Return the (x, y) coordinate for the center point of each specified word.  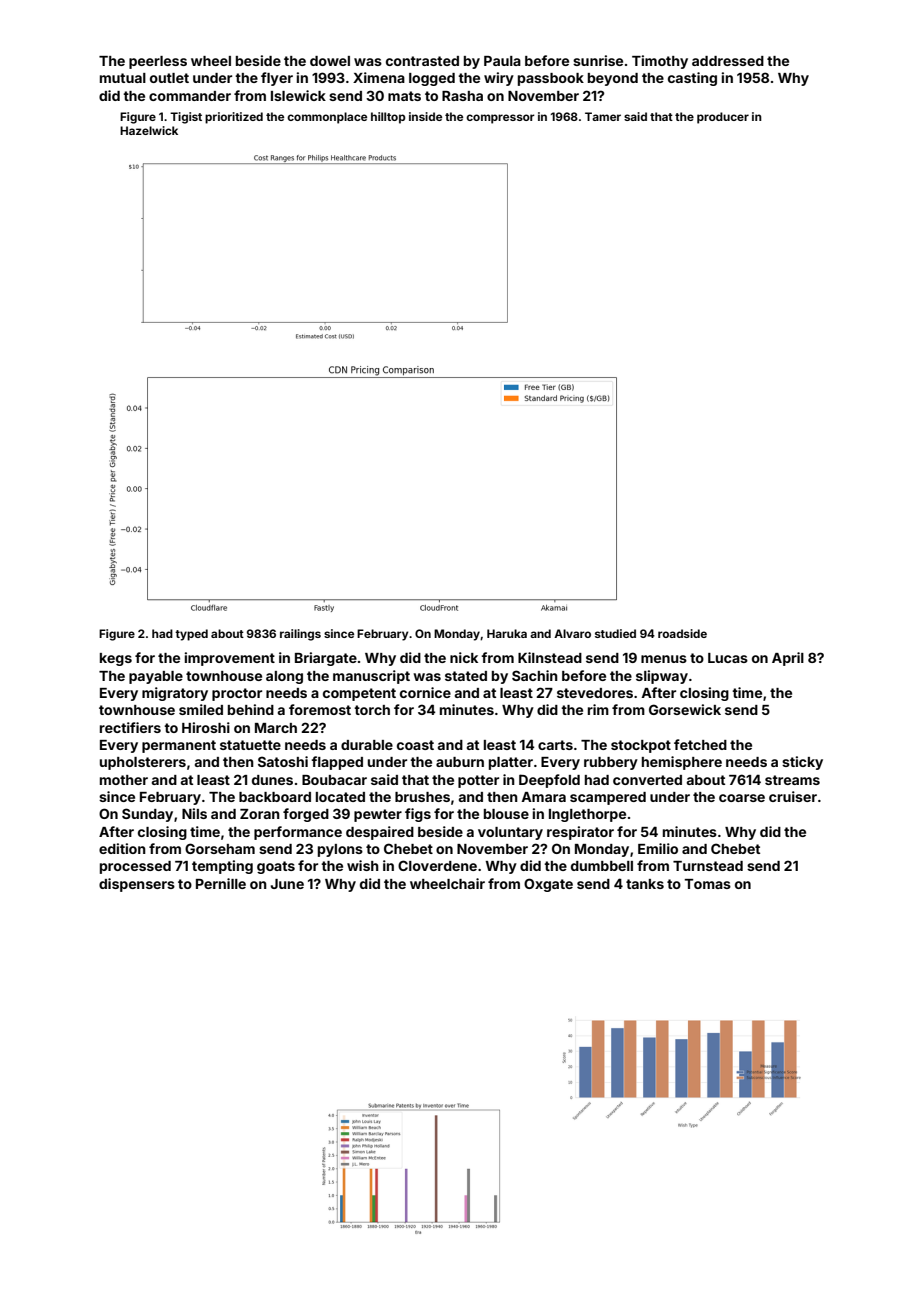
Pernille (221, 883)
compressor (500, 119)
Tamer (603, 116)
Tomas (707, 884)
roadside (682, 633)
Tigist (186, 118)
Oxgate (548, 885)
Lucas (728, 658)
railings (300, 635)
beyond (613, 79)
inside (425, 116)
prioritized (234, 118)
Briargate (326, 659)
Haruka (507, 633)
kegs (116, 659)
